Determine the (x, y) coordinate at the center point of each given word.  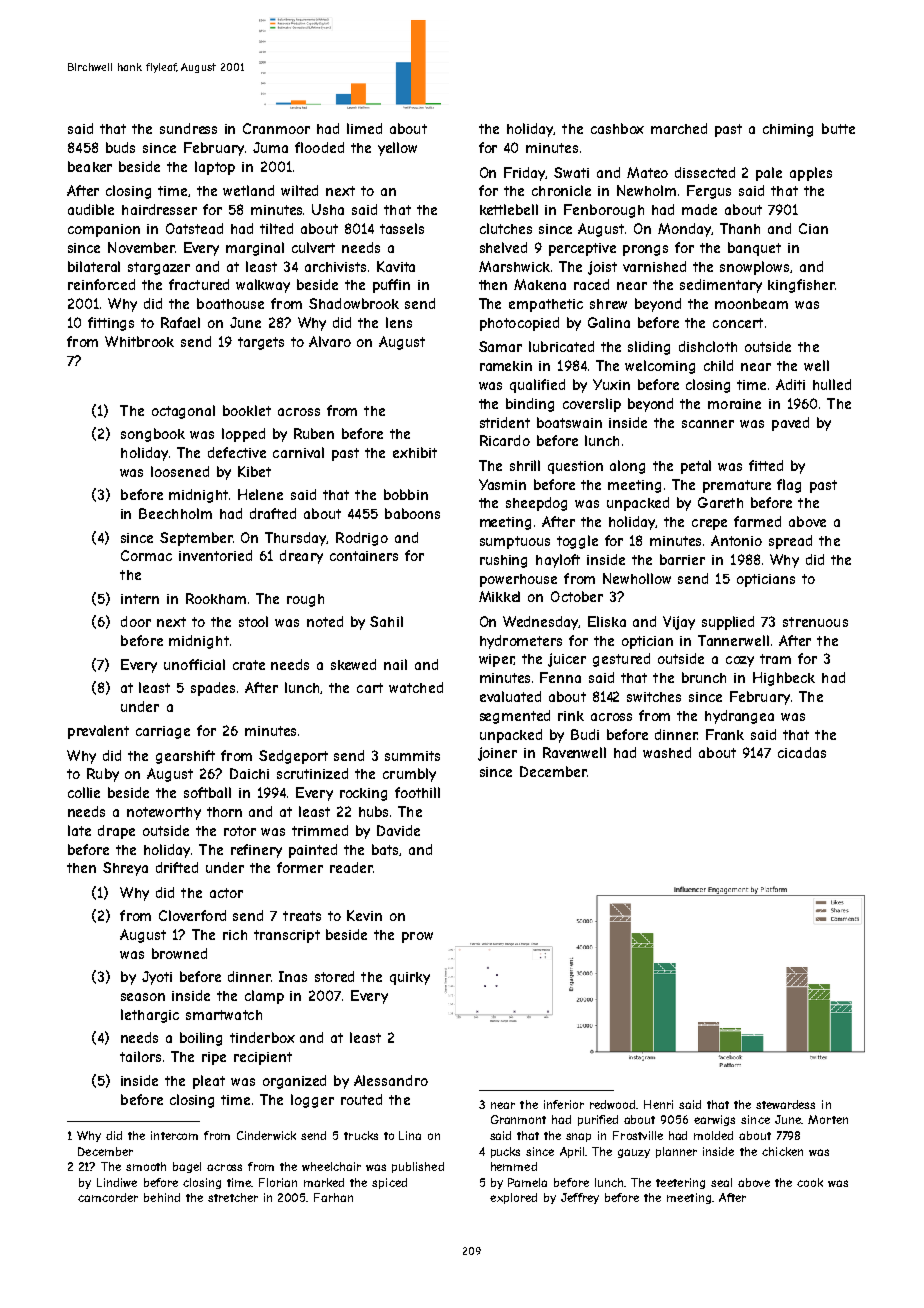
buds (120, 147)
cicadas (802, 752)
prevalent (98, 732)
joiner (497, 754)
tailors (140, 1056)
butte (838, 128)
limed (364, 128)
